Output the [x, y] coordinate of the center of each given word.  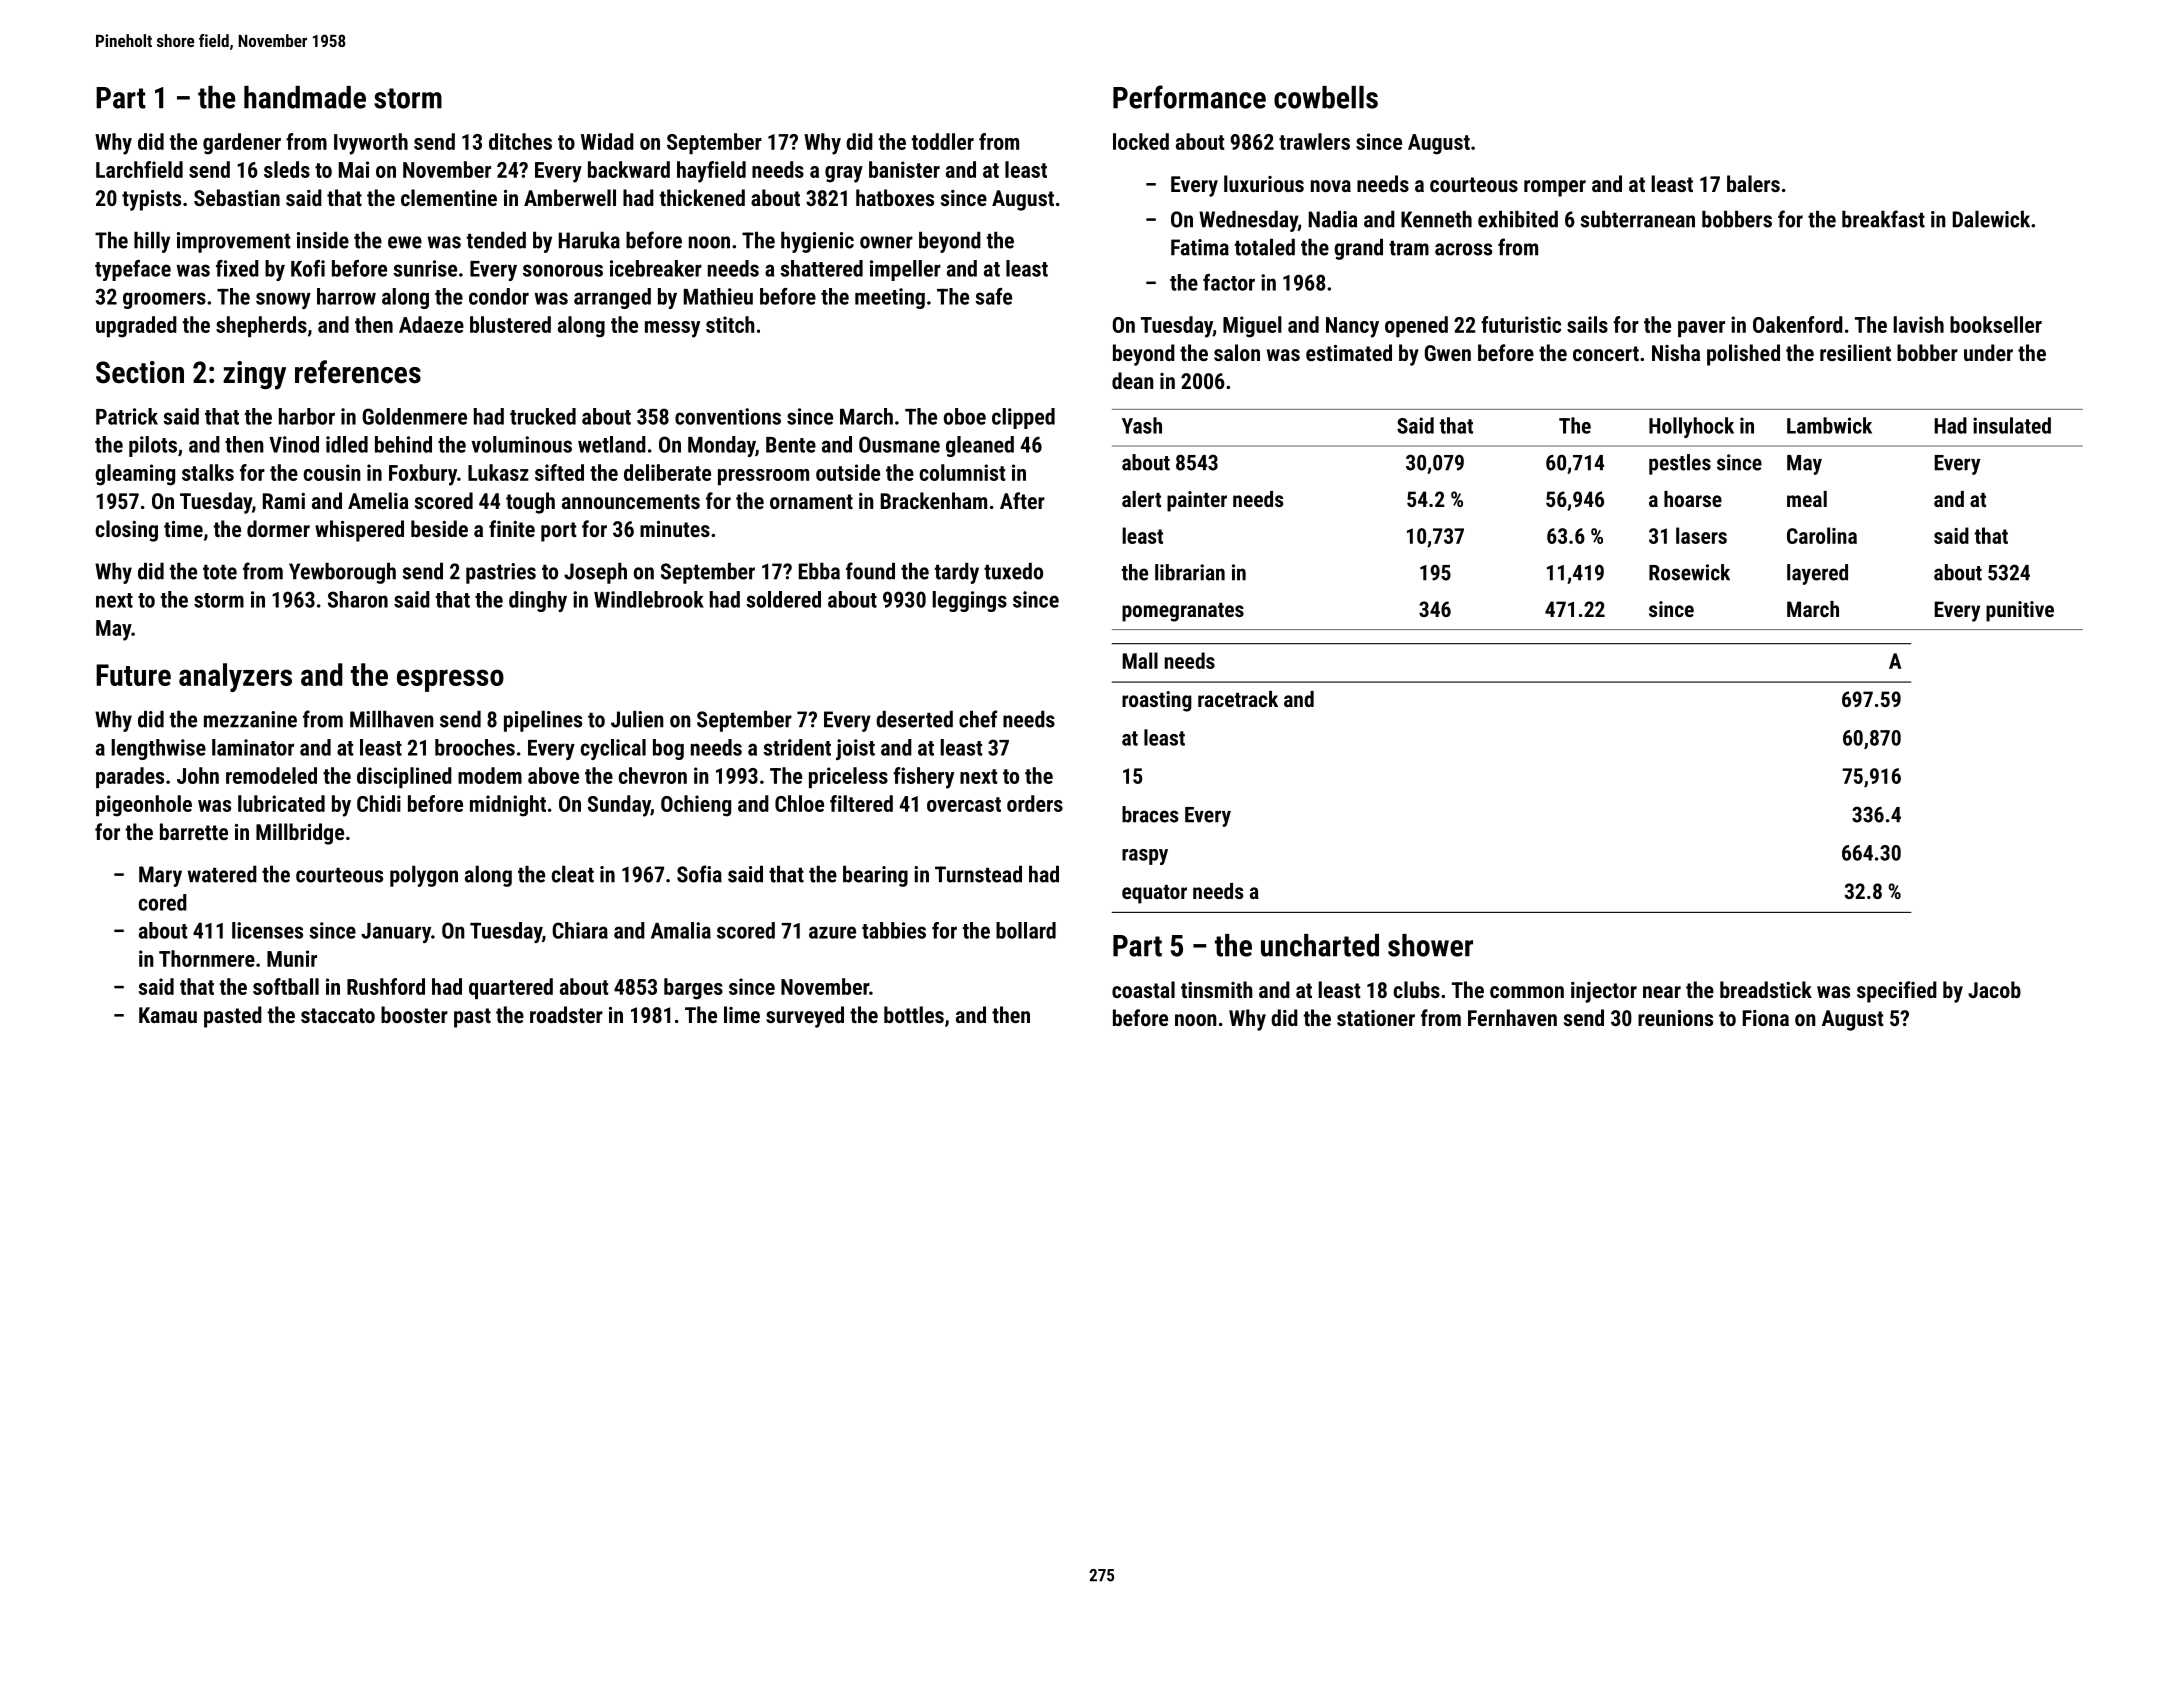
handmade [305, 97]
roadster [566, 1014]
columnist [963, 472]
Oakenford [1798, 324]
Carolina [1822, 535]
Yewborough [342, 573]
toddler [943, 141]
